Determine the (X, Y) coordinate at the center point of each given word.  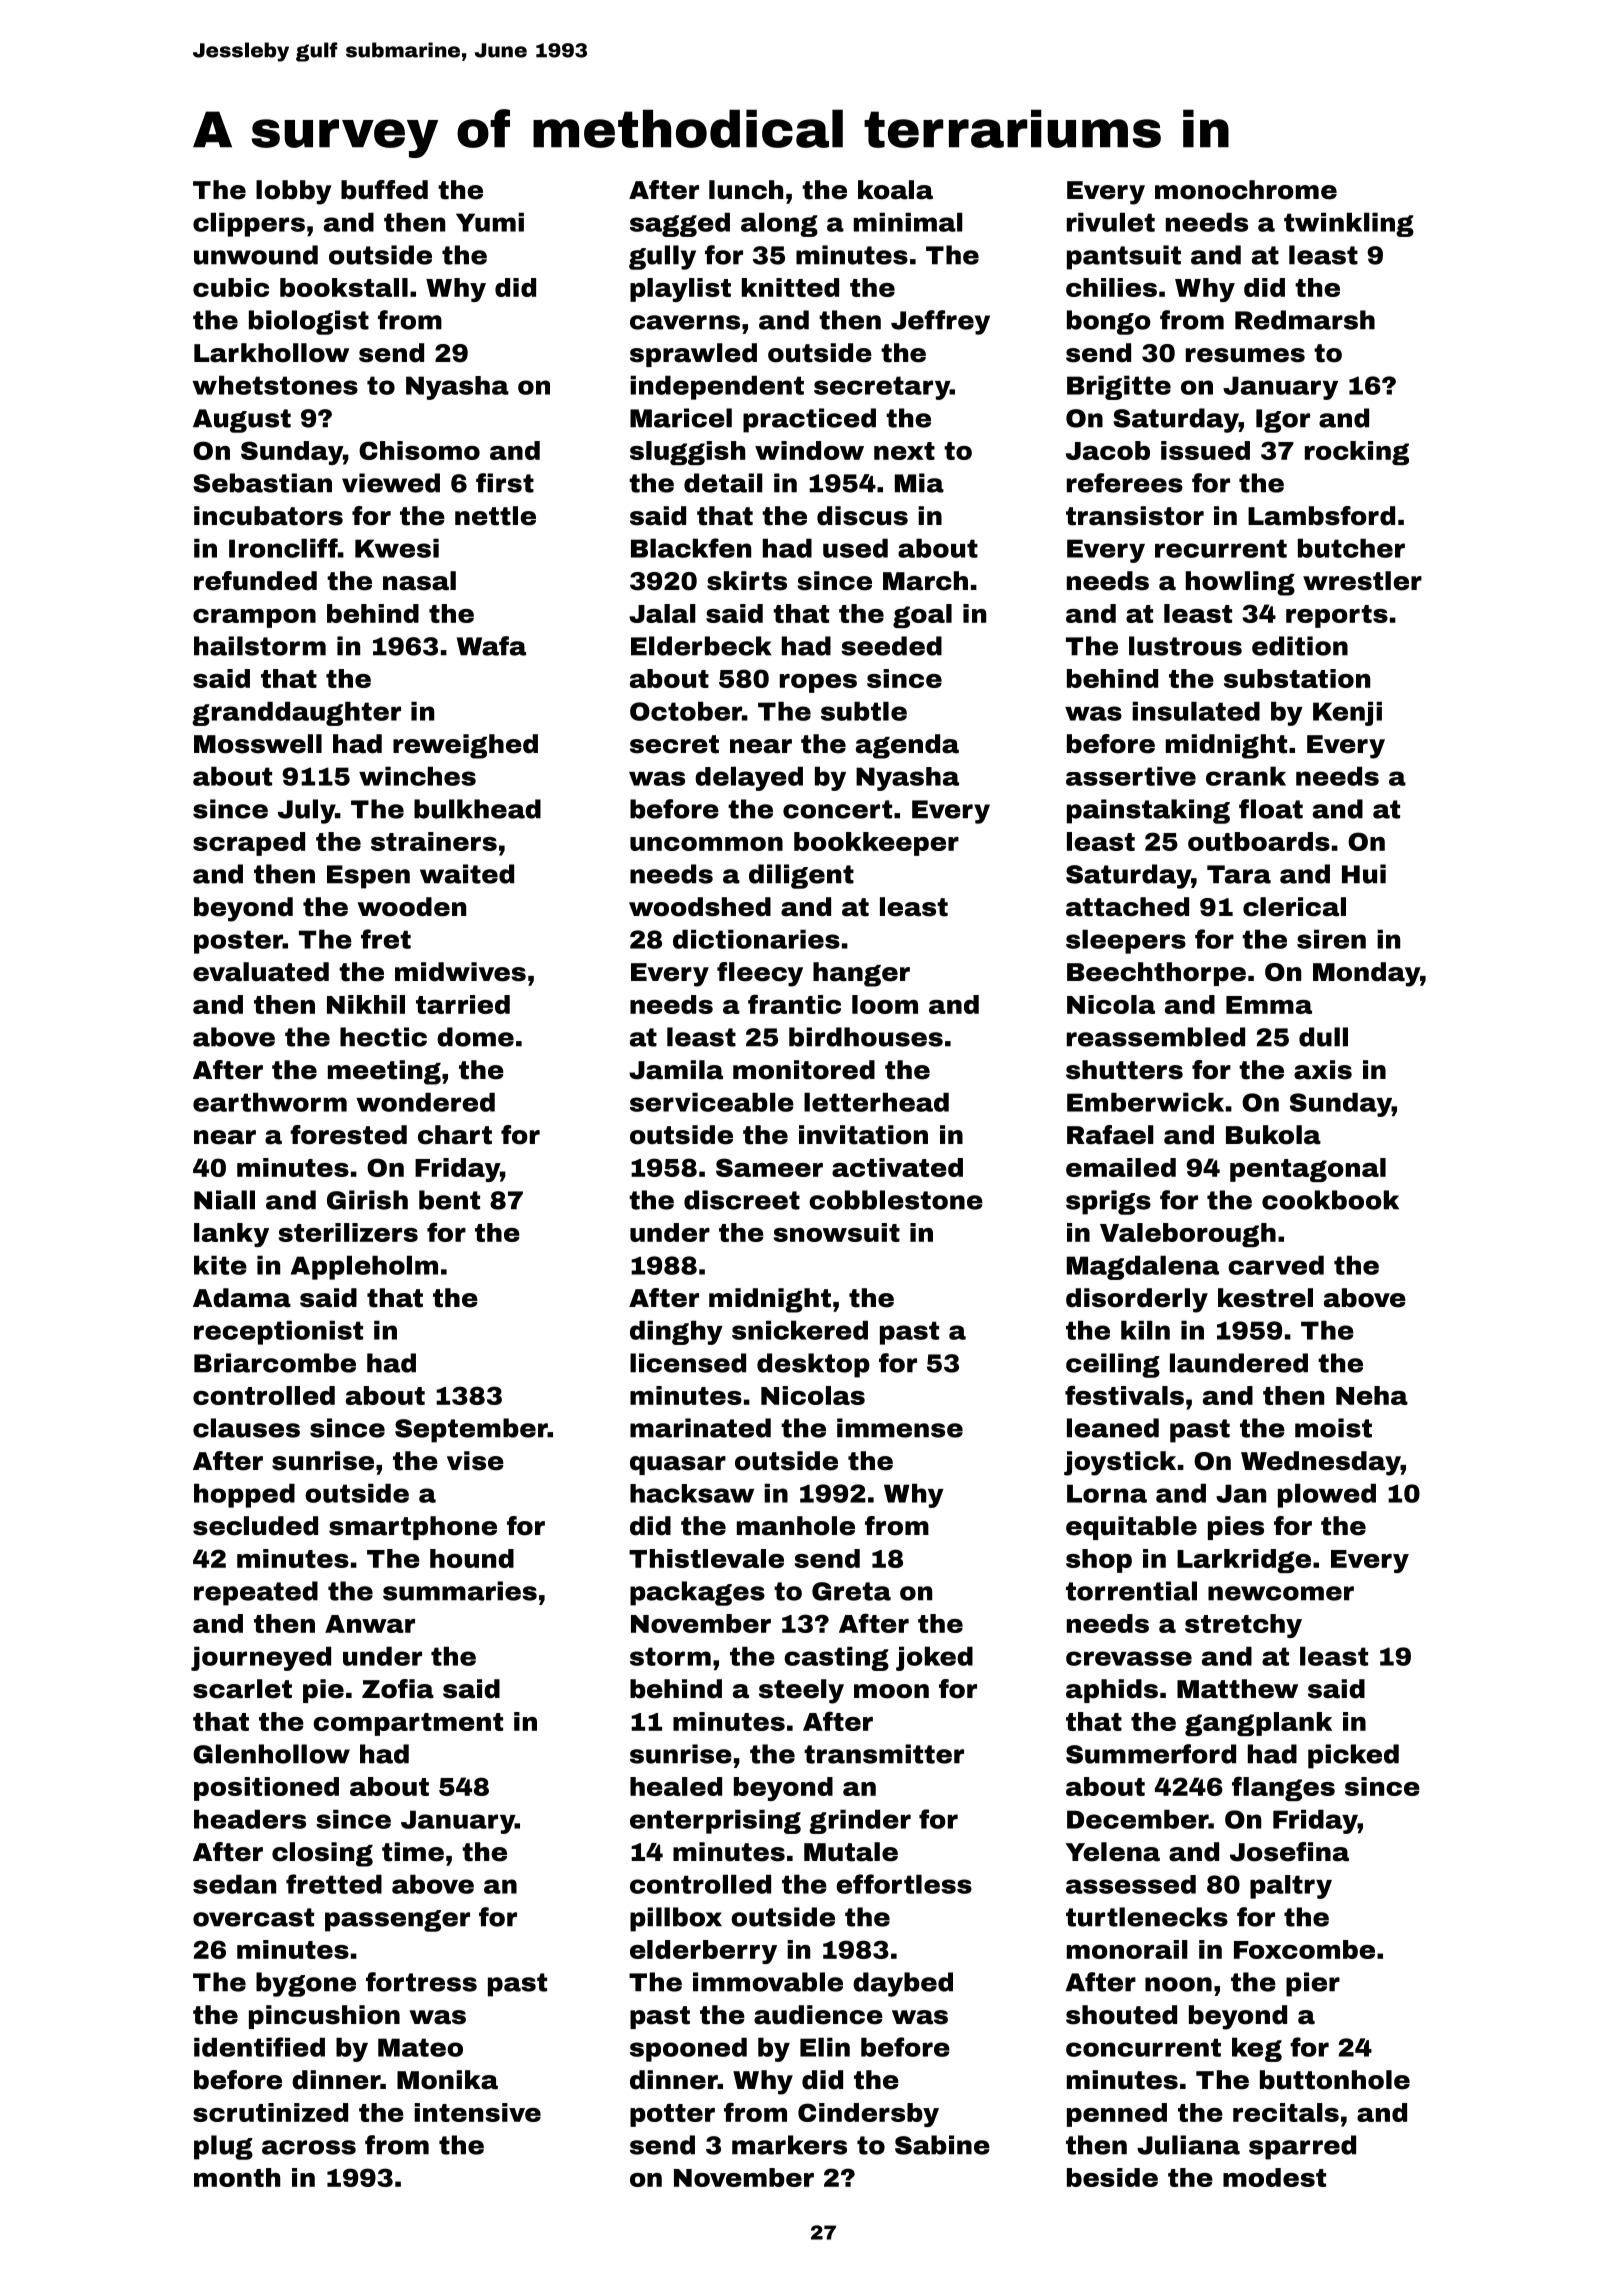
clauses (246, 1428)
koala (895, 190)
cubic (231, 287)
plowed (1327, 1495)
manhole (796, 1526)
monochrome (1246, 190)
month (237, 2177)
